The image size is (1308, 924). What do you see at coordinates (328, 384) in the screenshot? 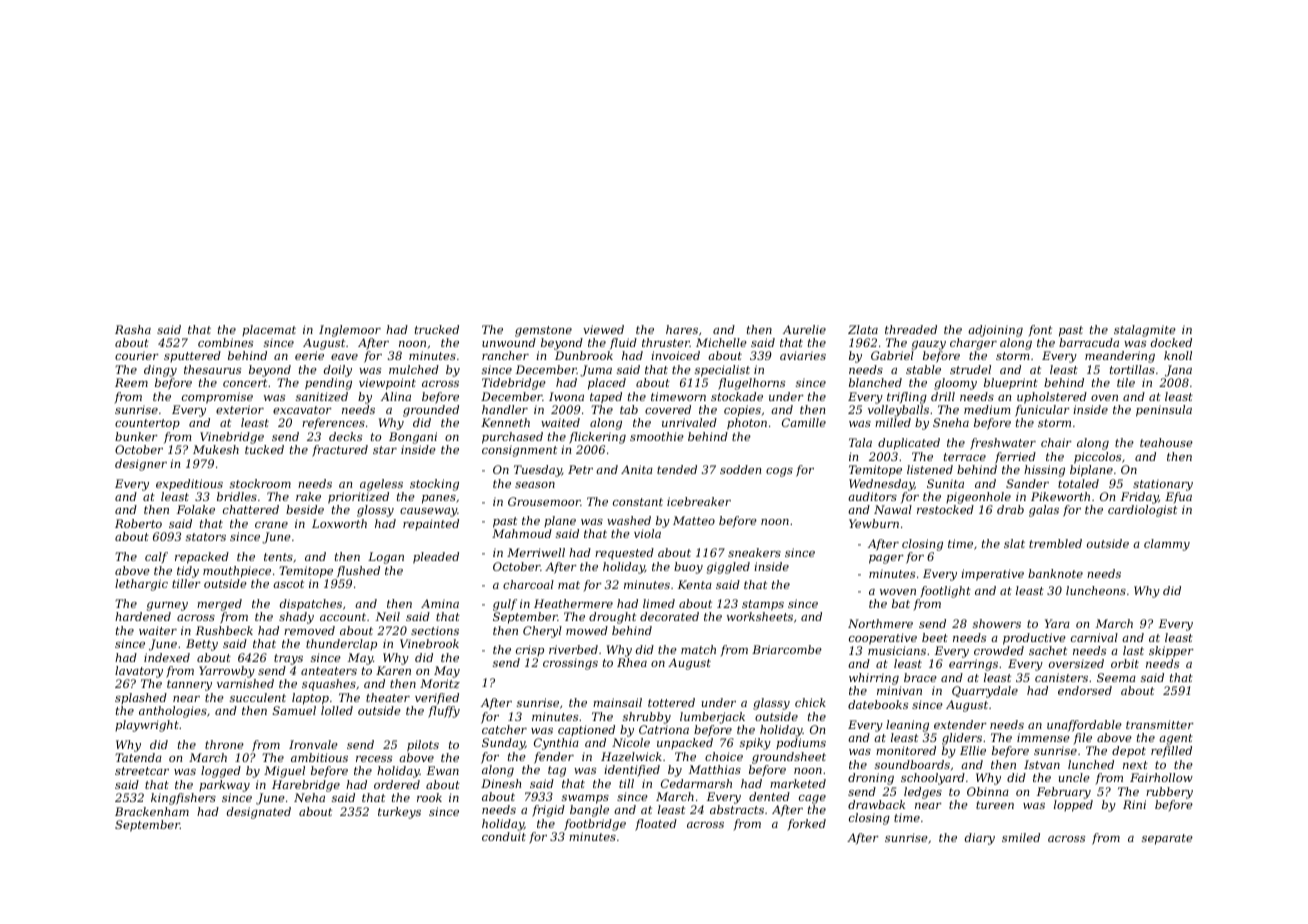
I see `pending` at bounding box center [328, 384].
